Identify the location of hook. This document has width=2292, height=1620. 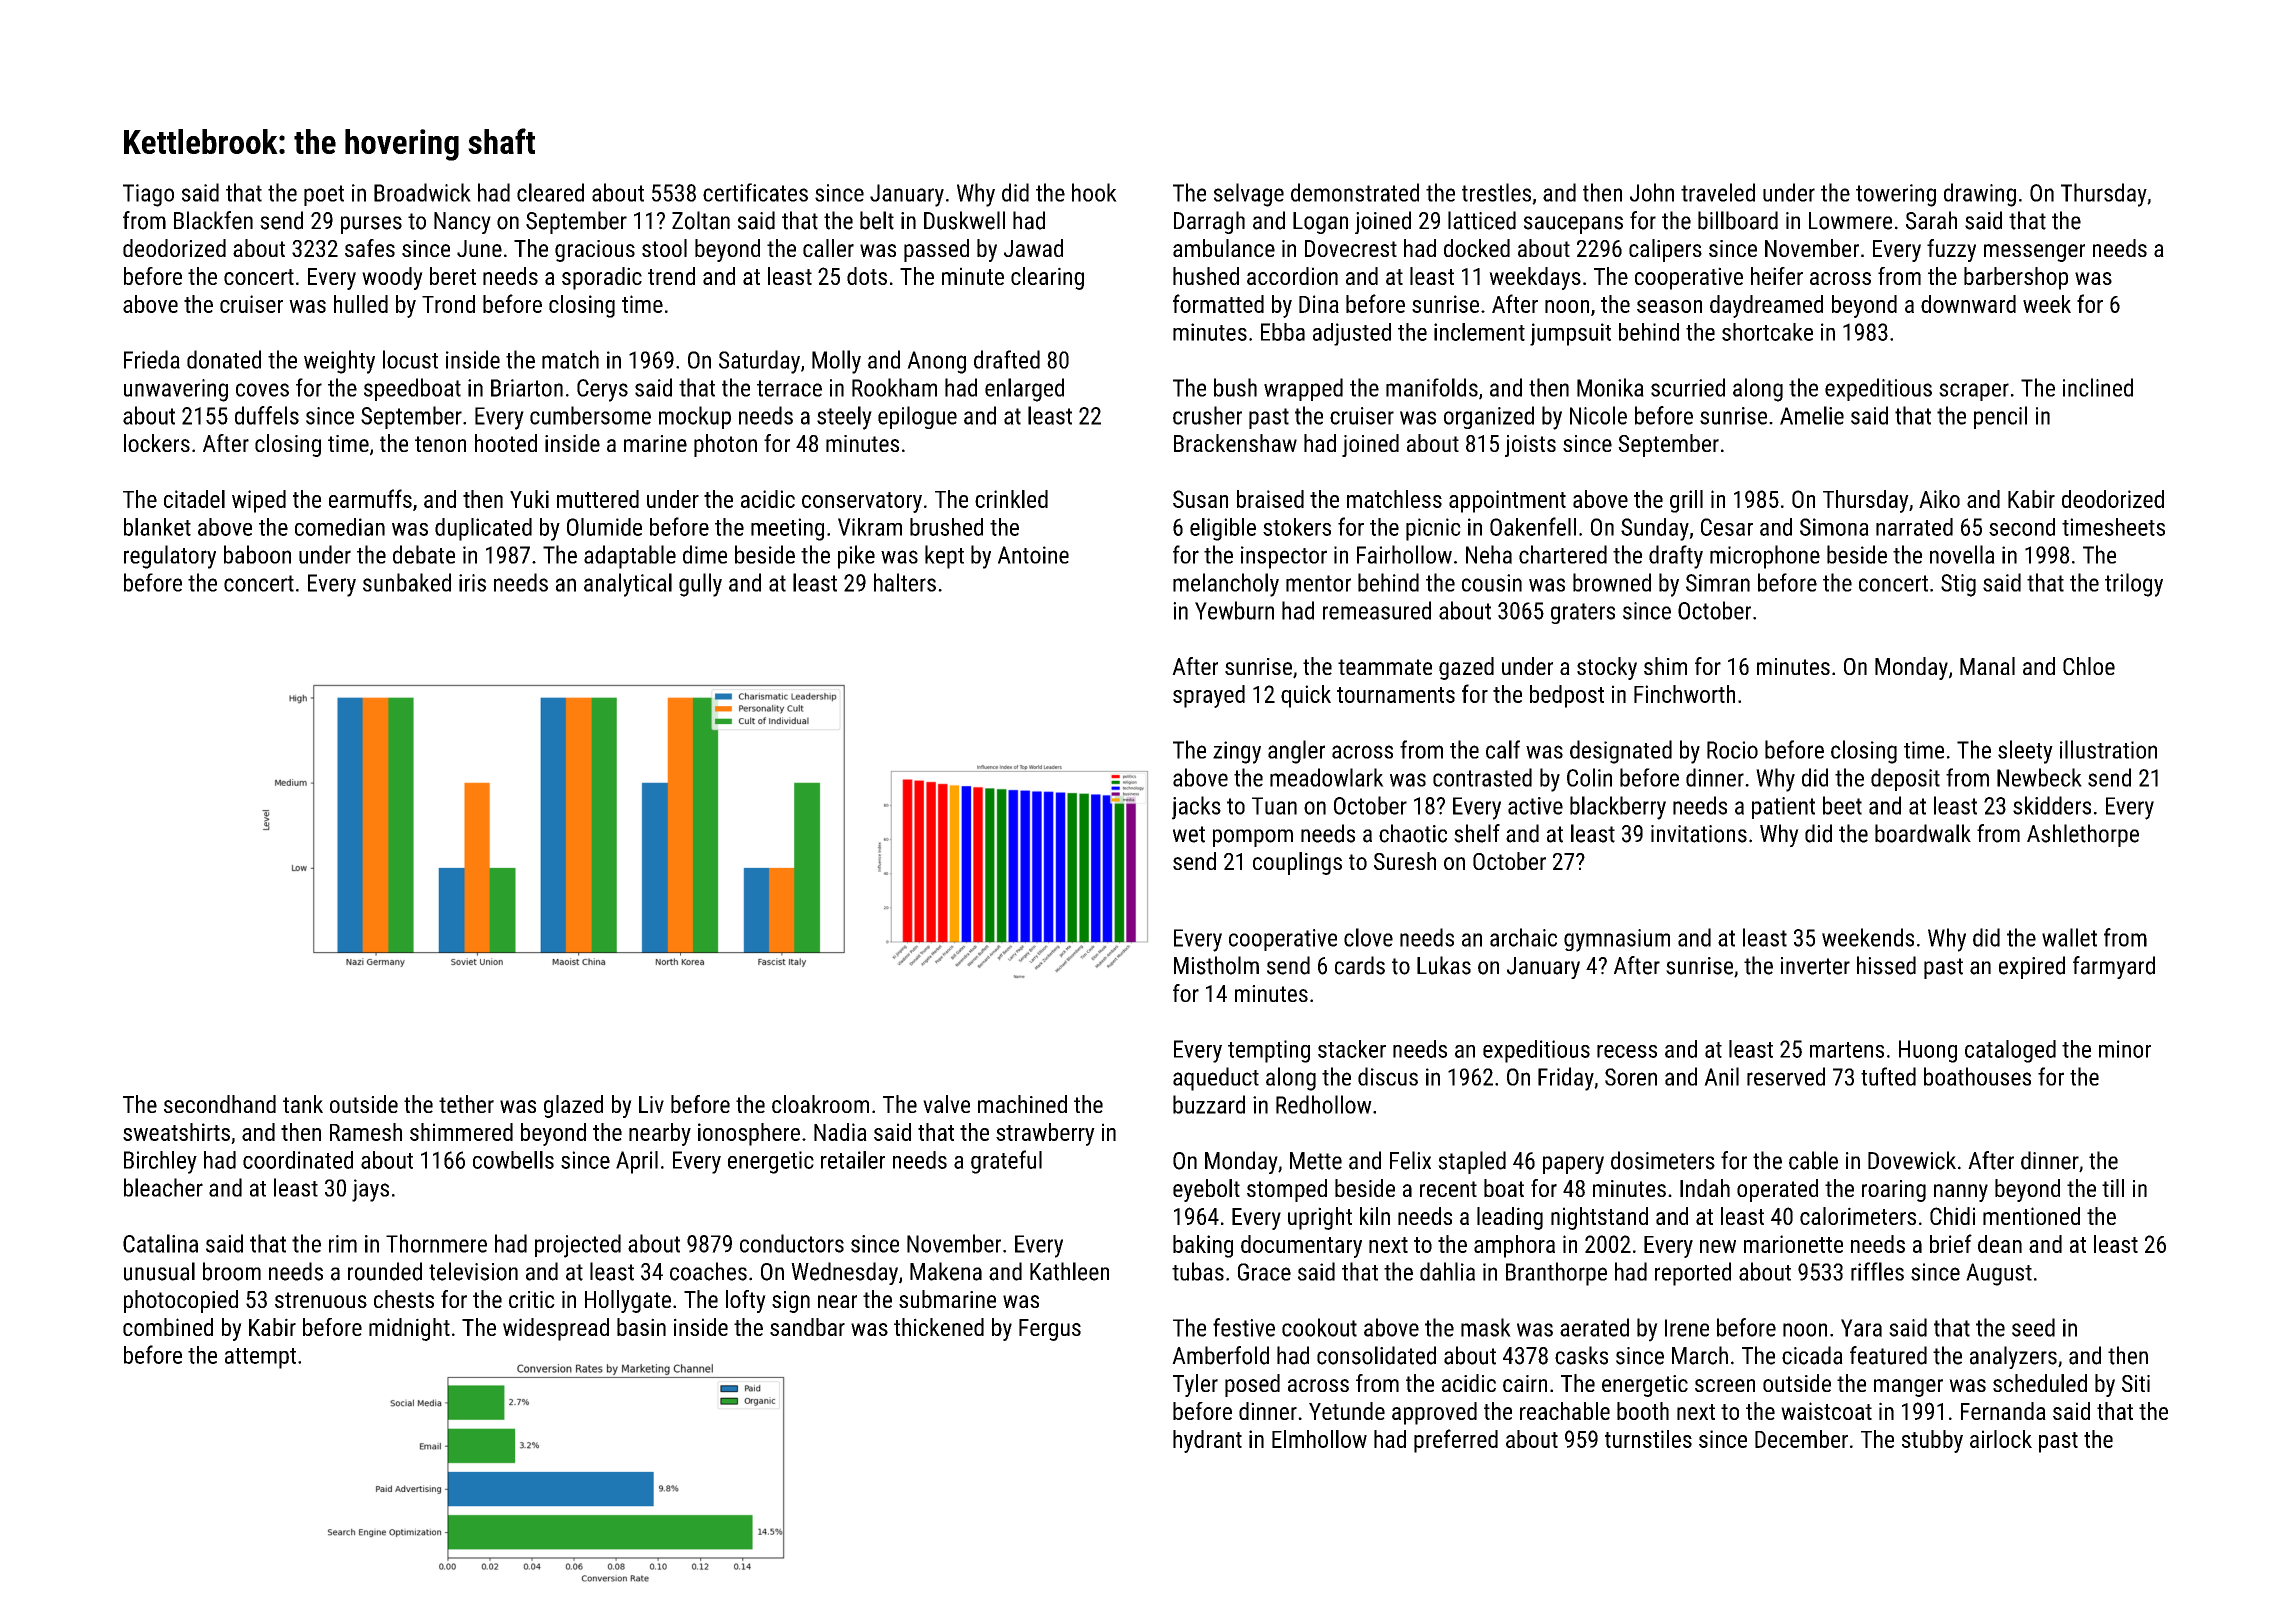
(1094, 192).
